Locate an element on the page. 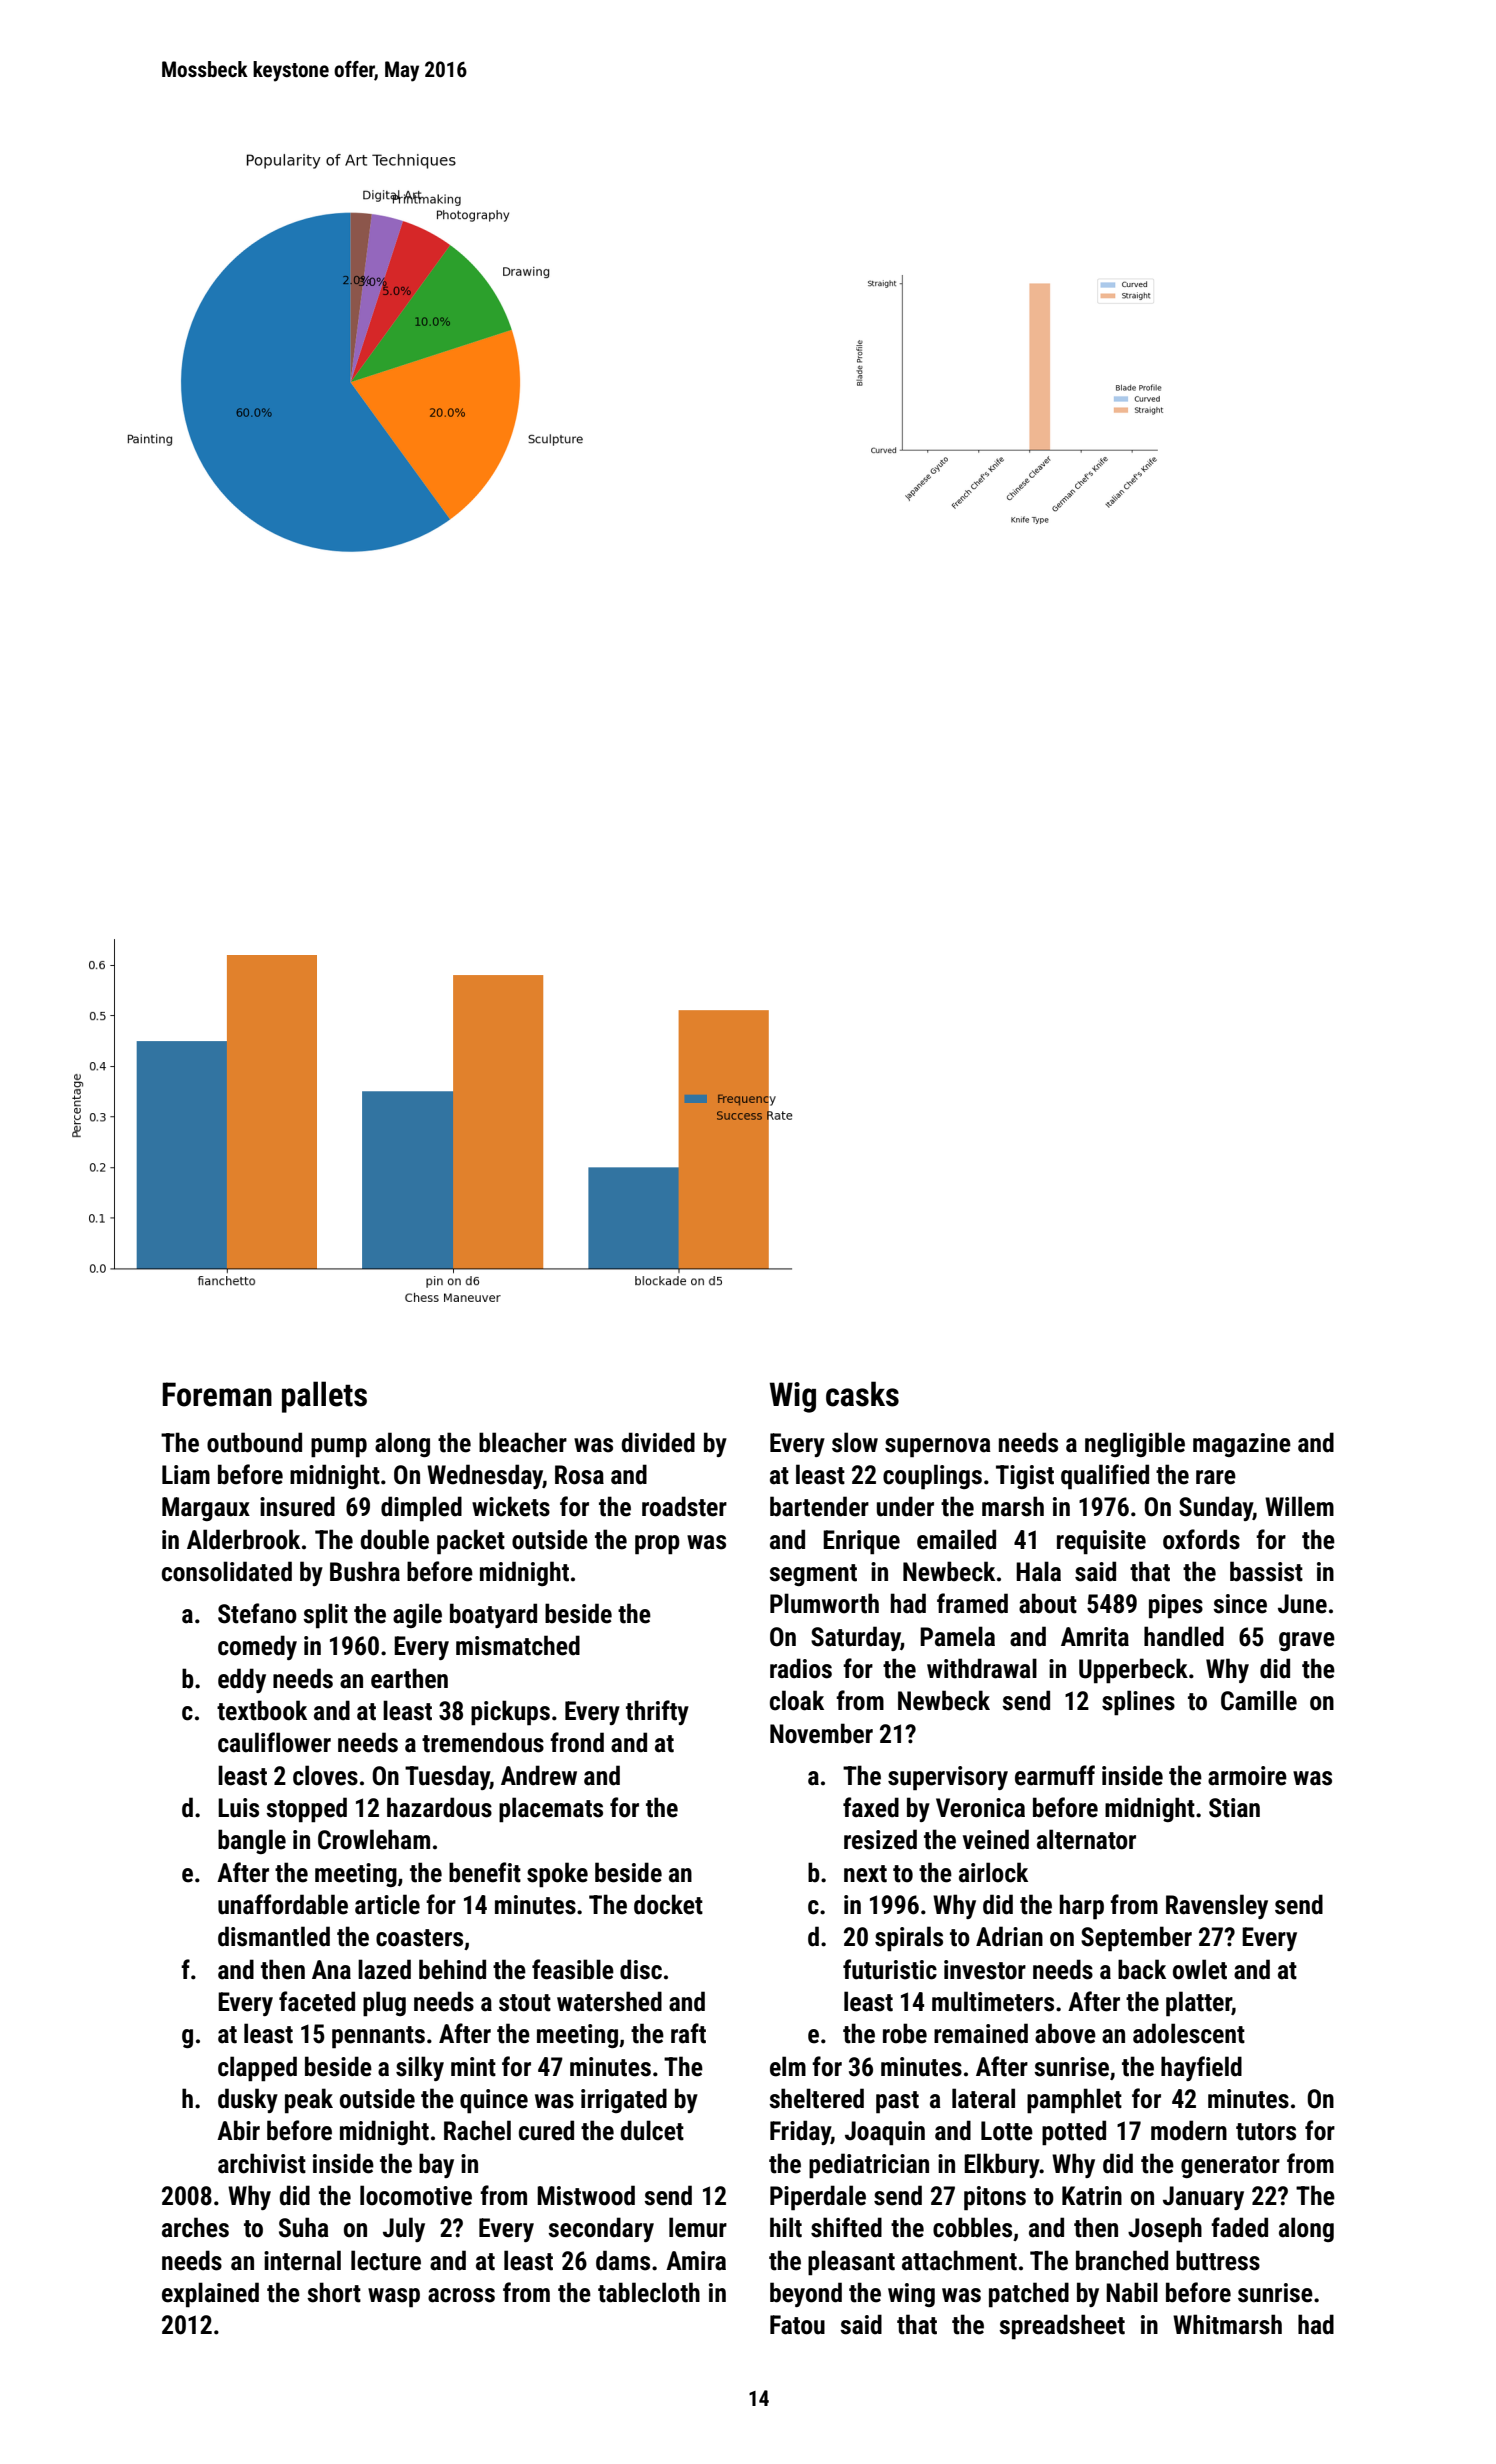 This page has height=2464, width=1496. Stefano is located at coordinates (257, 1613).
